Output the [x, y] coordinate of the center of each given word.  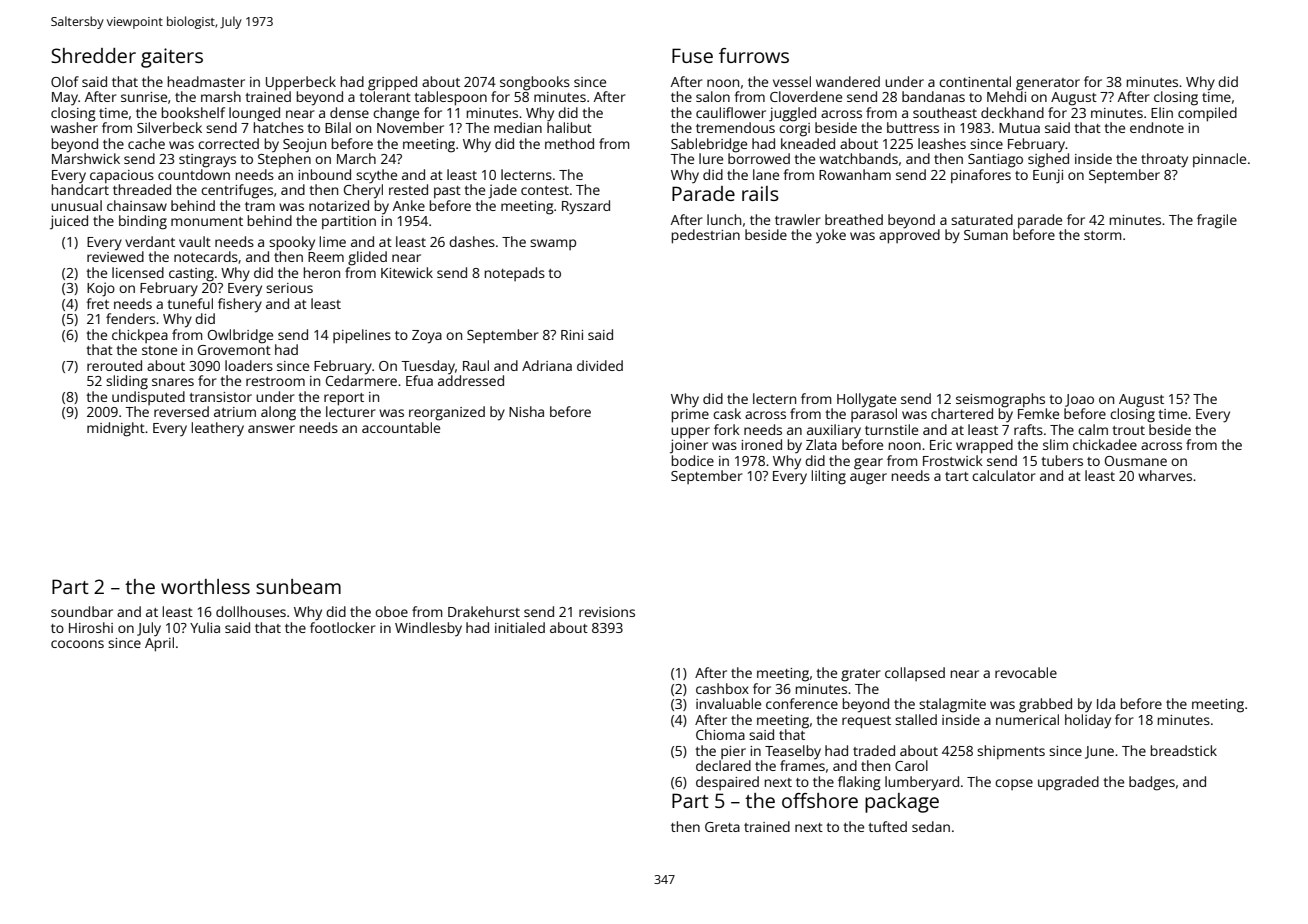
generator [1048, 84]
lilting [829, 477]
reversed [181, 411]
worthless [205, 586]
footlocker [343, 627]
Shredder [93, 55]
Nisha [526, 411]
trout [1128, 430]
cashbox [722, 688]
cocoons [77, 644]
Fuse [692, 55]
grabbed [1045, 705]
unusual [76, 205]
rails [760, 193]
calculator [1004, 475]
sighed [1048, 160]
